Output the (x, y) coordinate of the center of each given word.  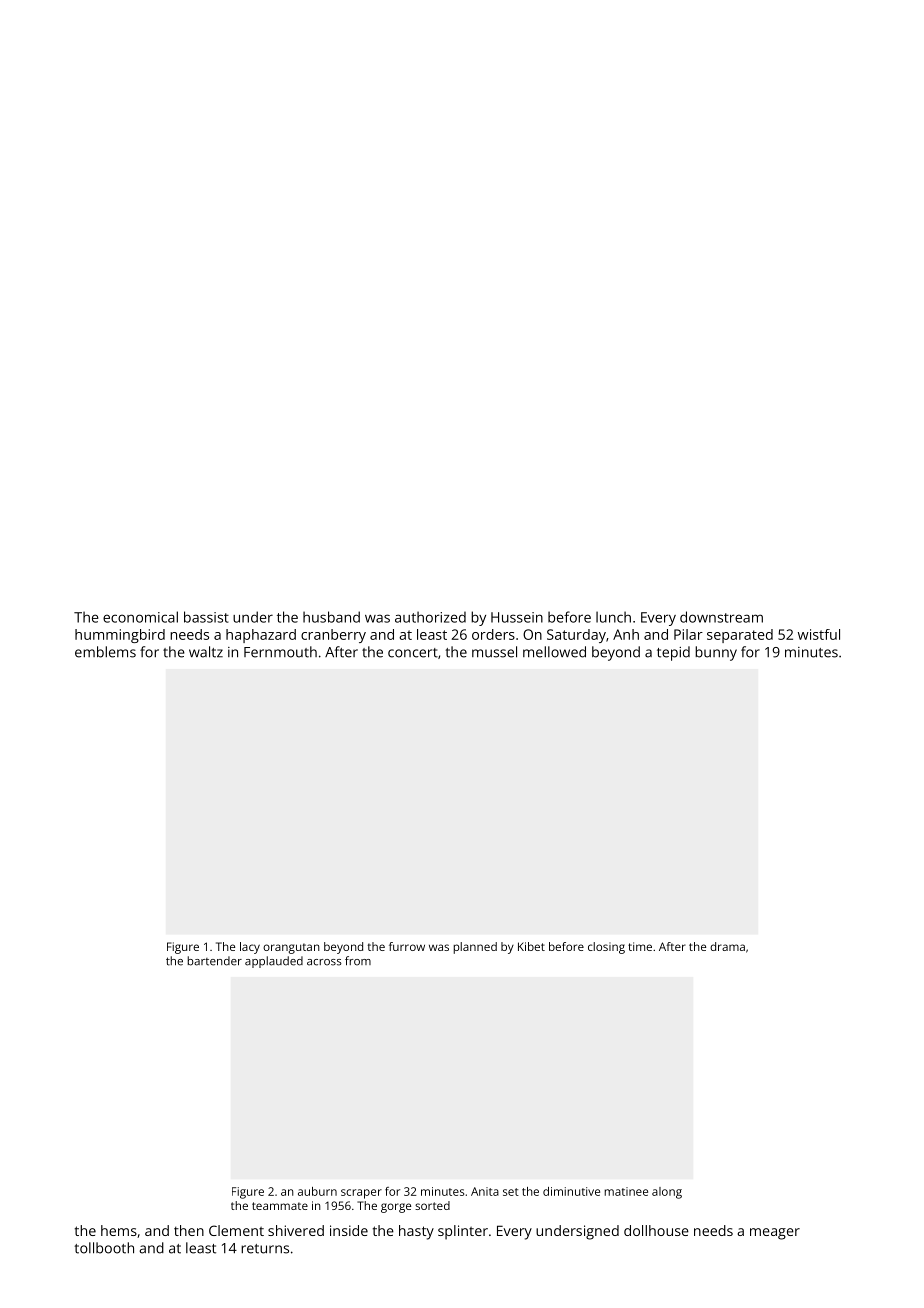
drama (727, 946)
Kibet (531, 946)
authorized (430, 617)
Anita (485, 1191)
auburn (317, 1191)
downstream (721, 617)
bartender (214, 961)
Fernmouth (280, 652)
